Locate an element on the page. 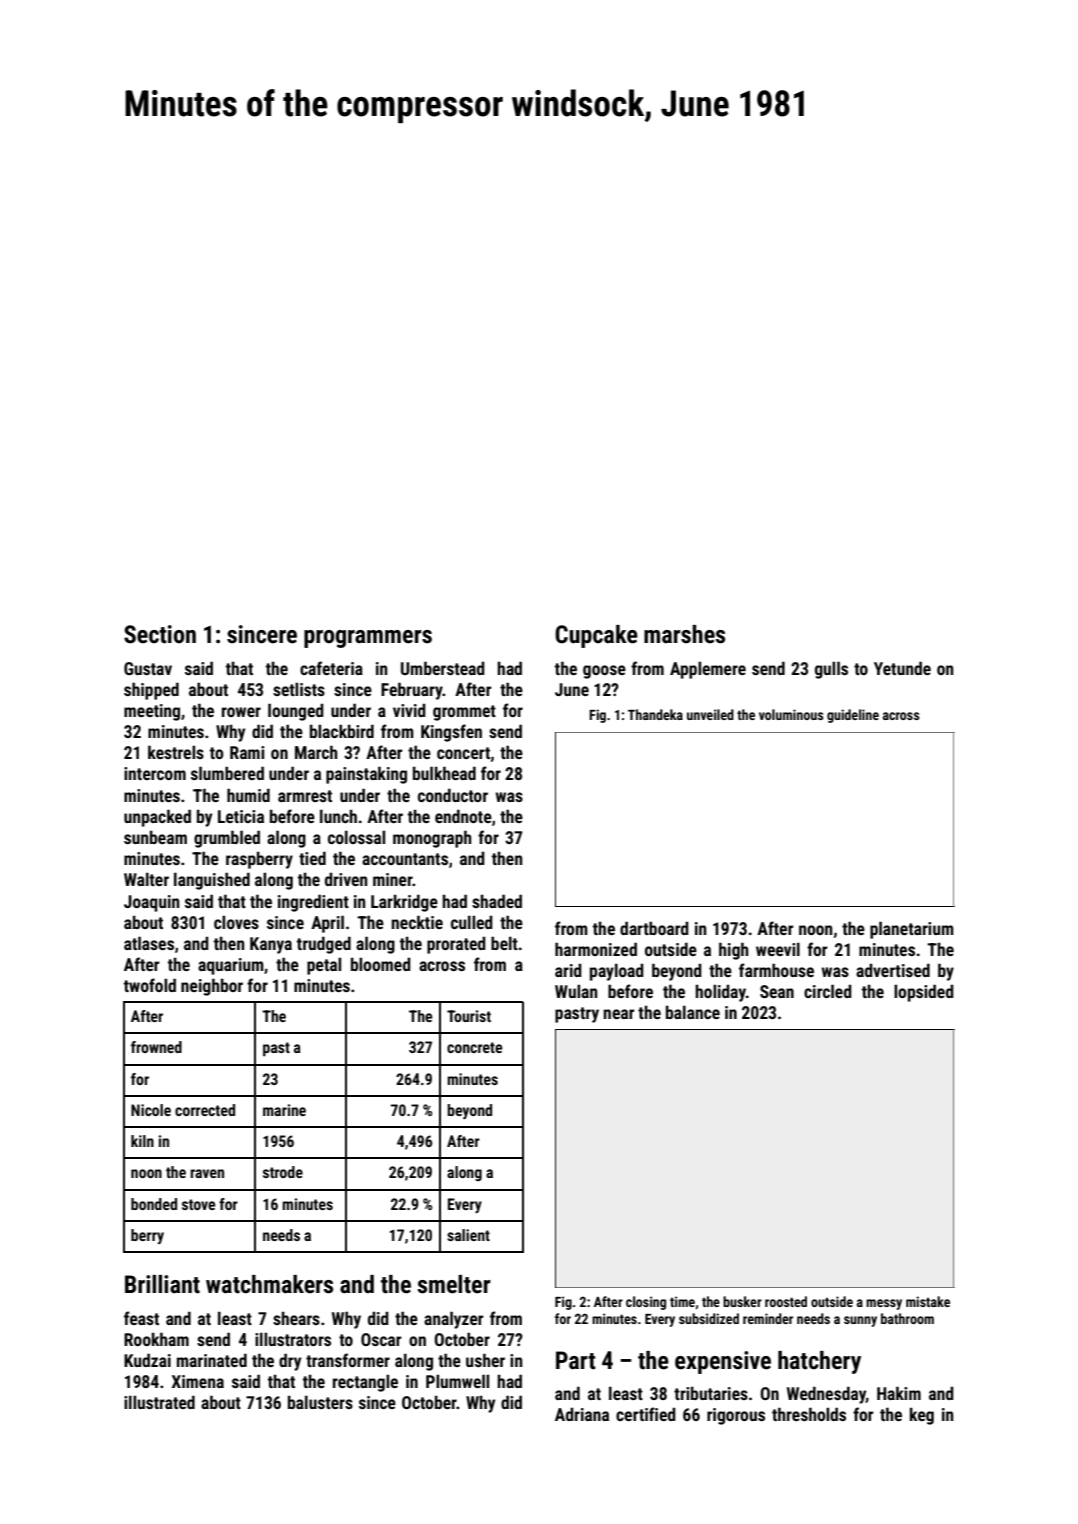  sunny is located at coordinates (860, 1321).
